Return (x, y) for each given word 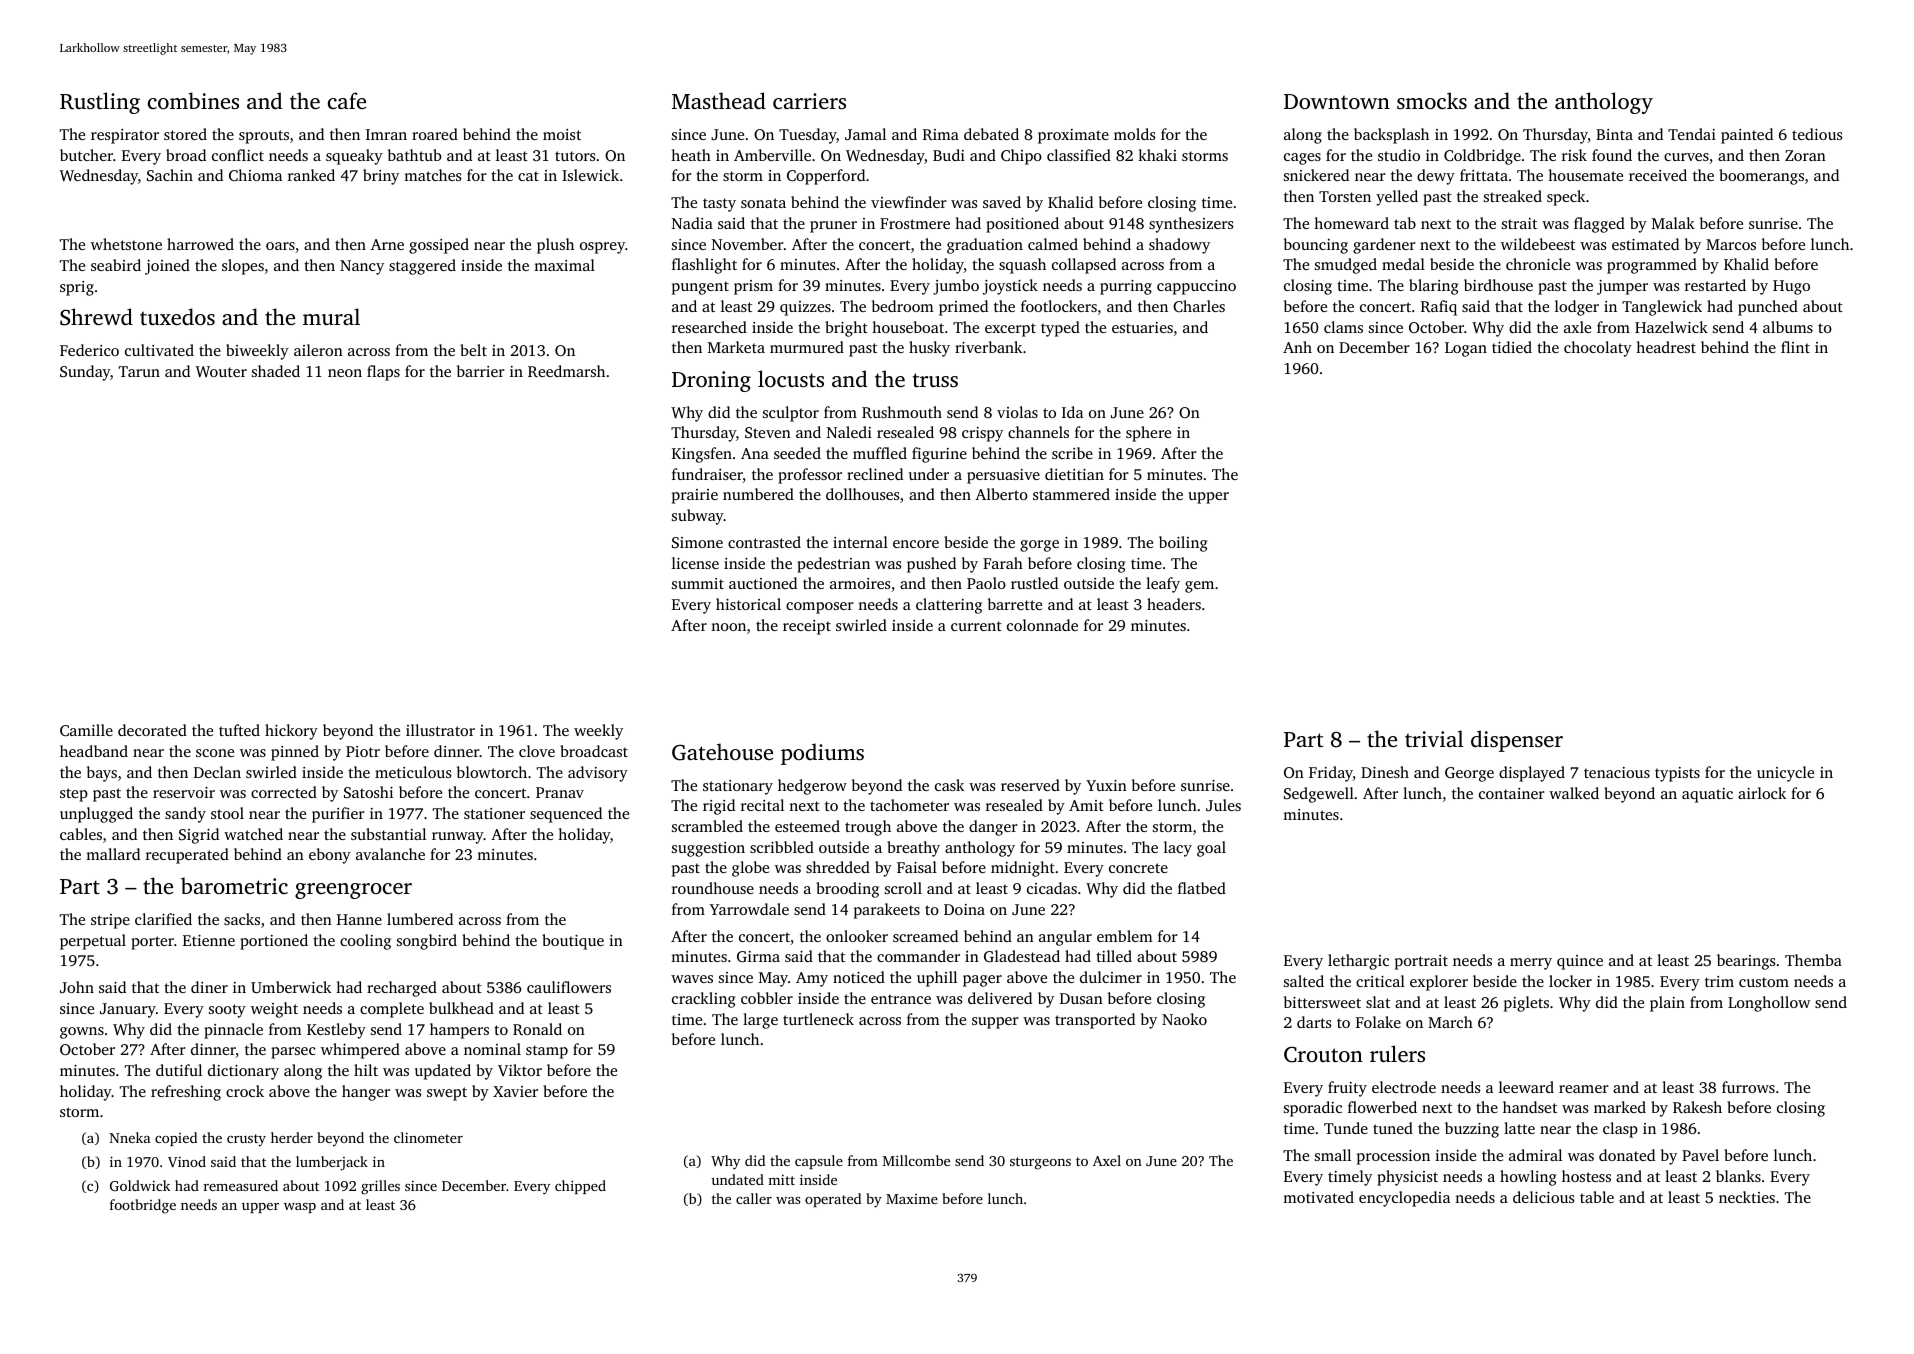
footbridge (143, 1206)
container (1512, 793)
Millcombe (916, 1160)
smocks (1432, 100)
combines (193, 100)
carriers (809, 101)
